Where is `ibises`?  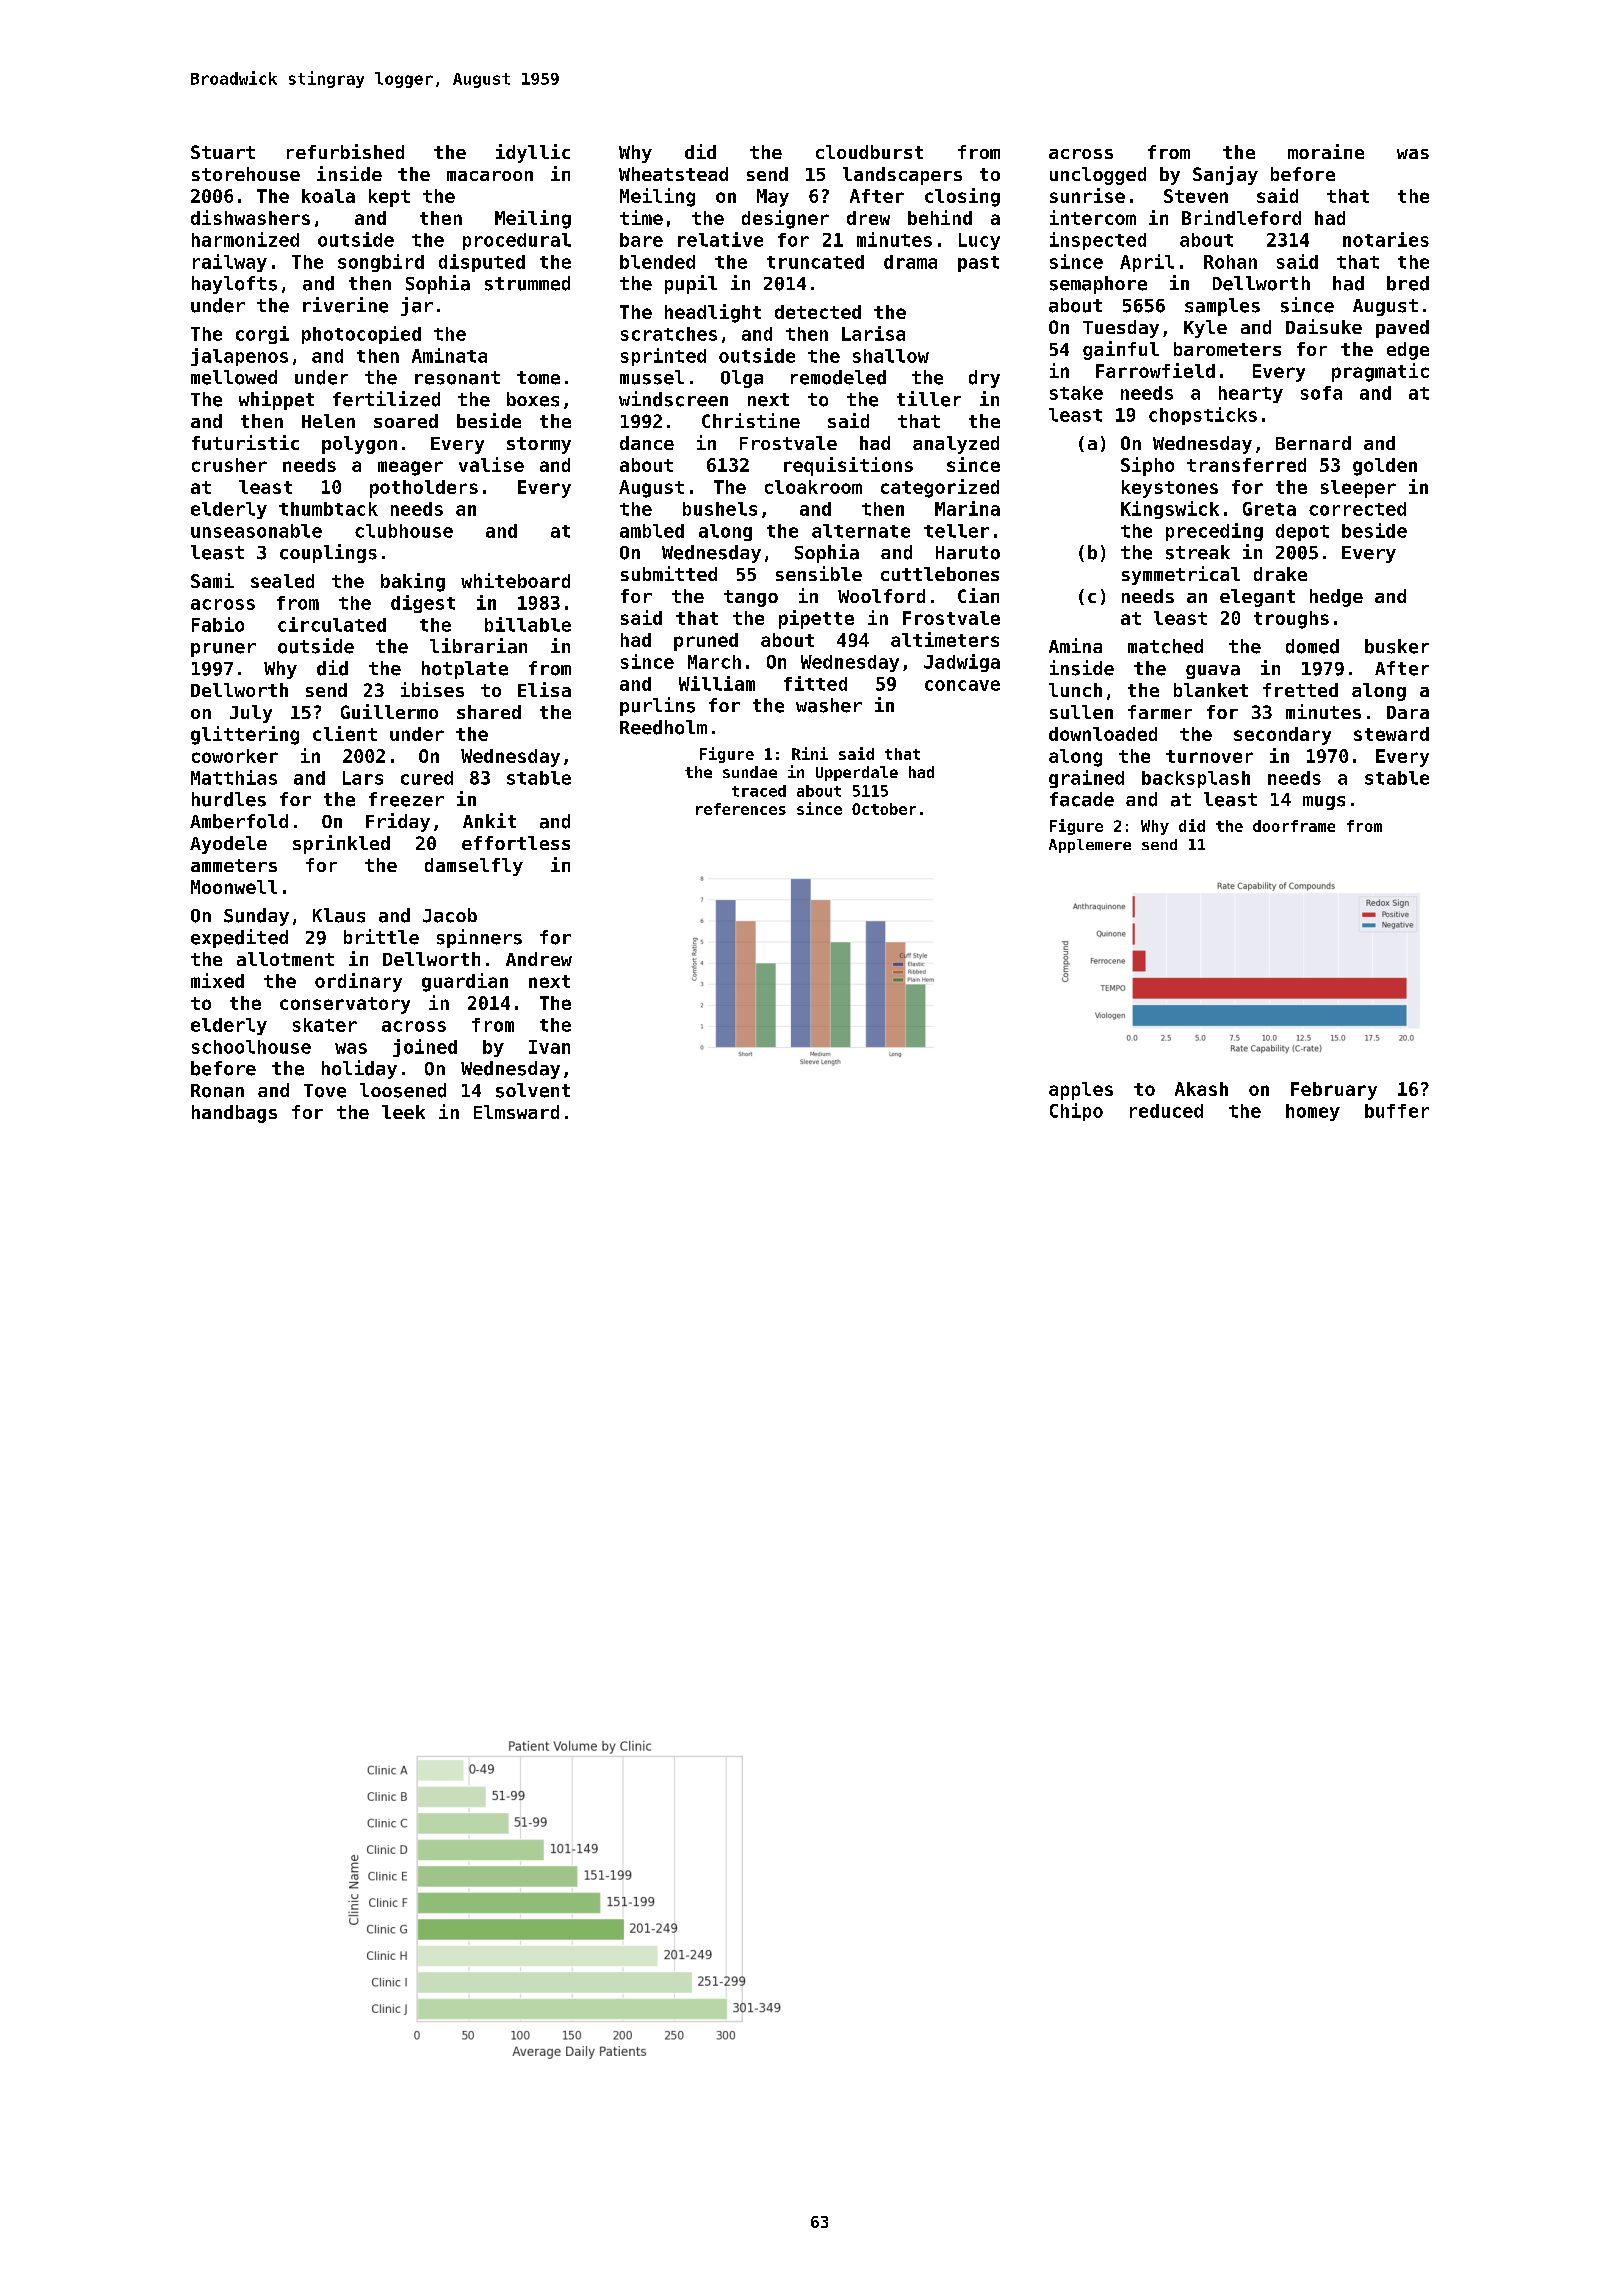
ibises is located at coordinates (432, 689).
